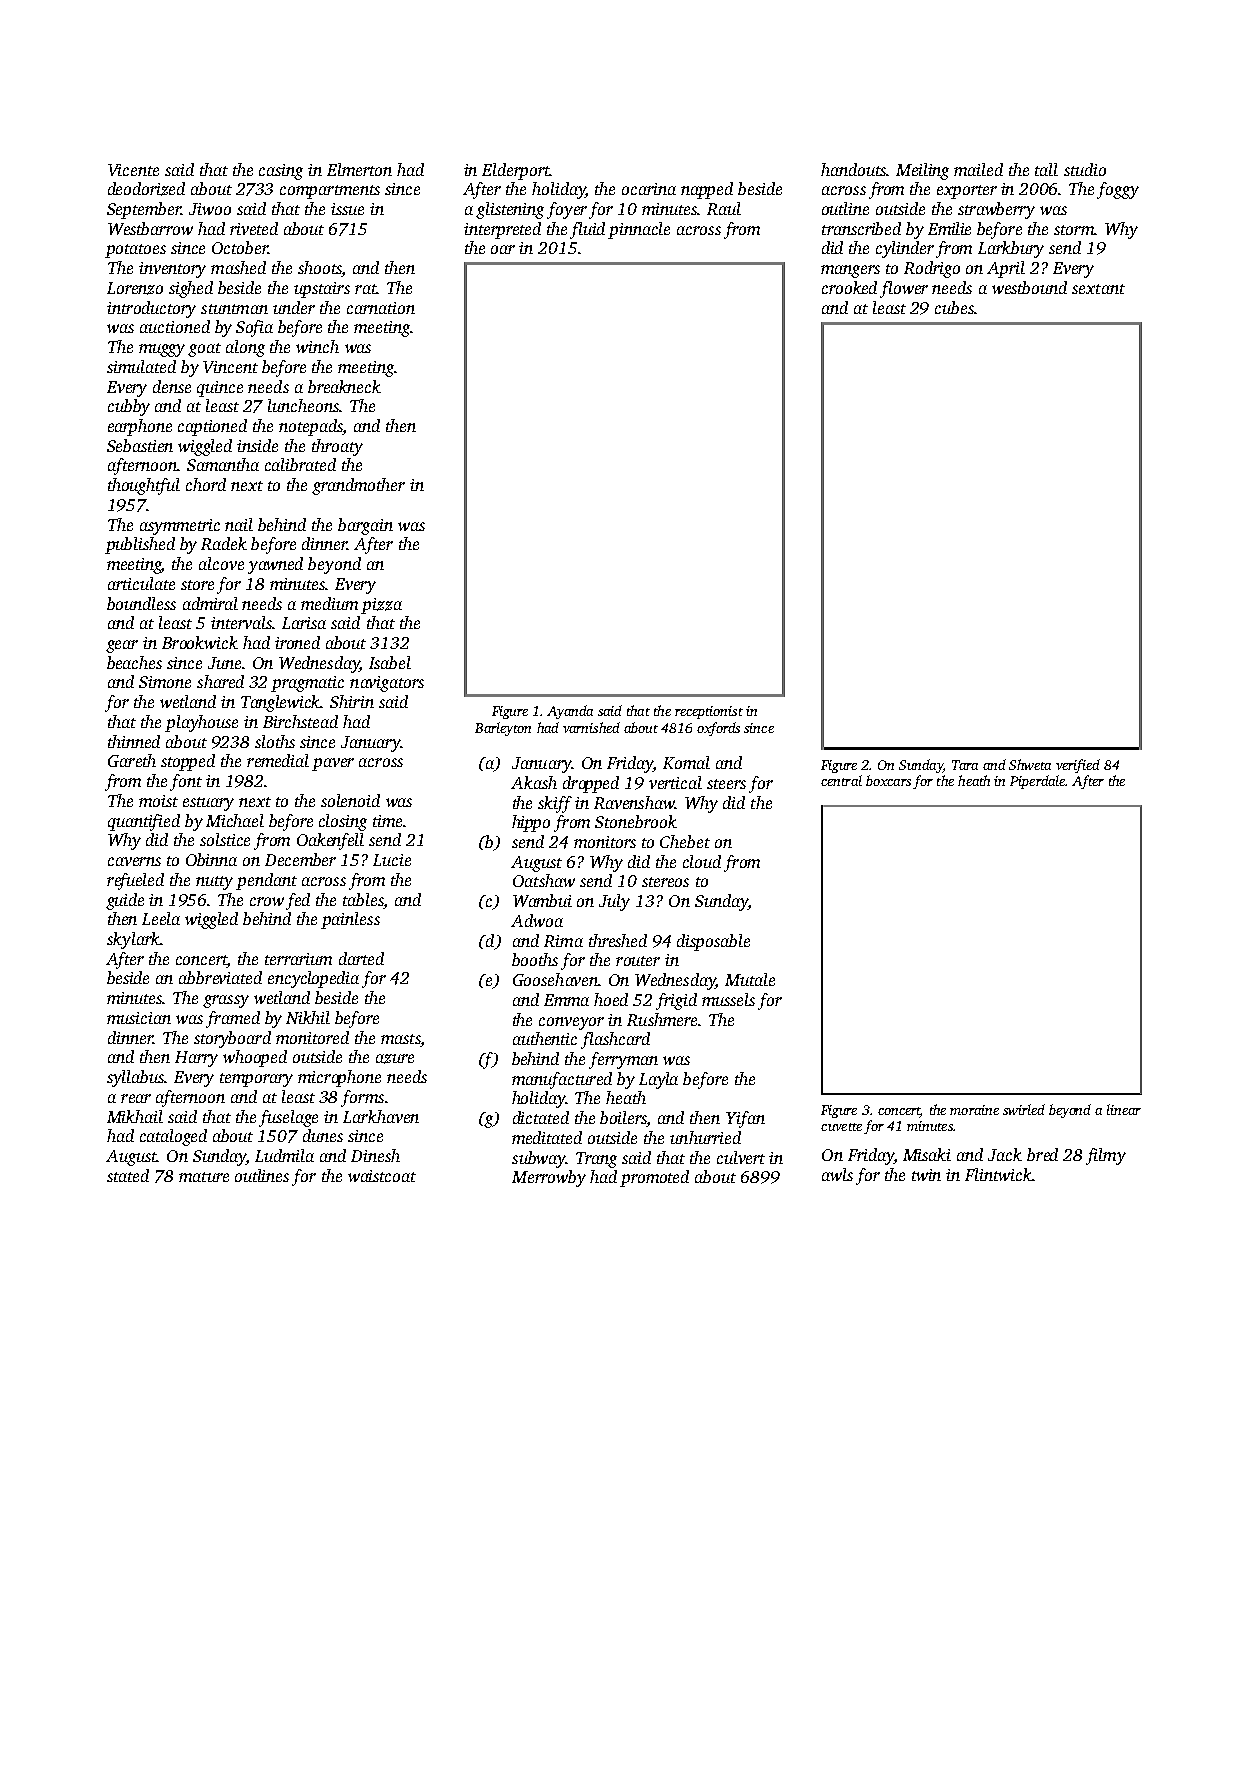  What do you see at coordinates (1124, 1109) in the screenshot?
I see `linear` at bounding box center [1124, 1109].
